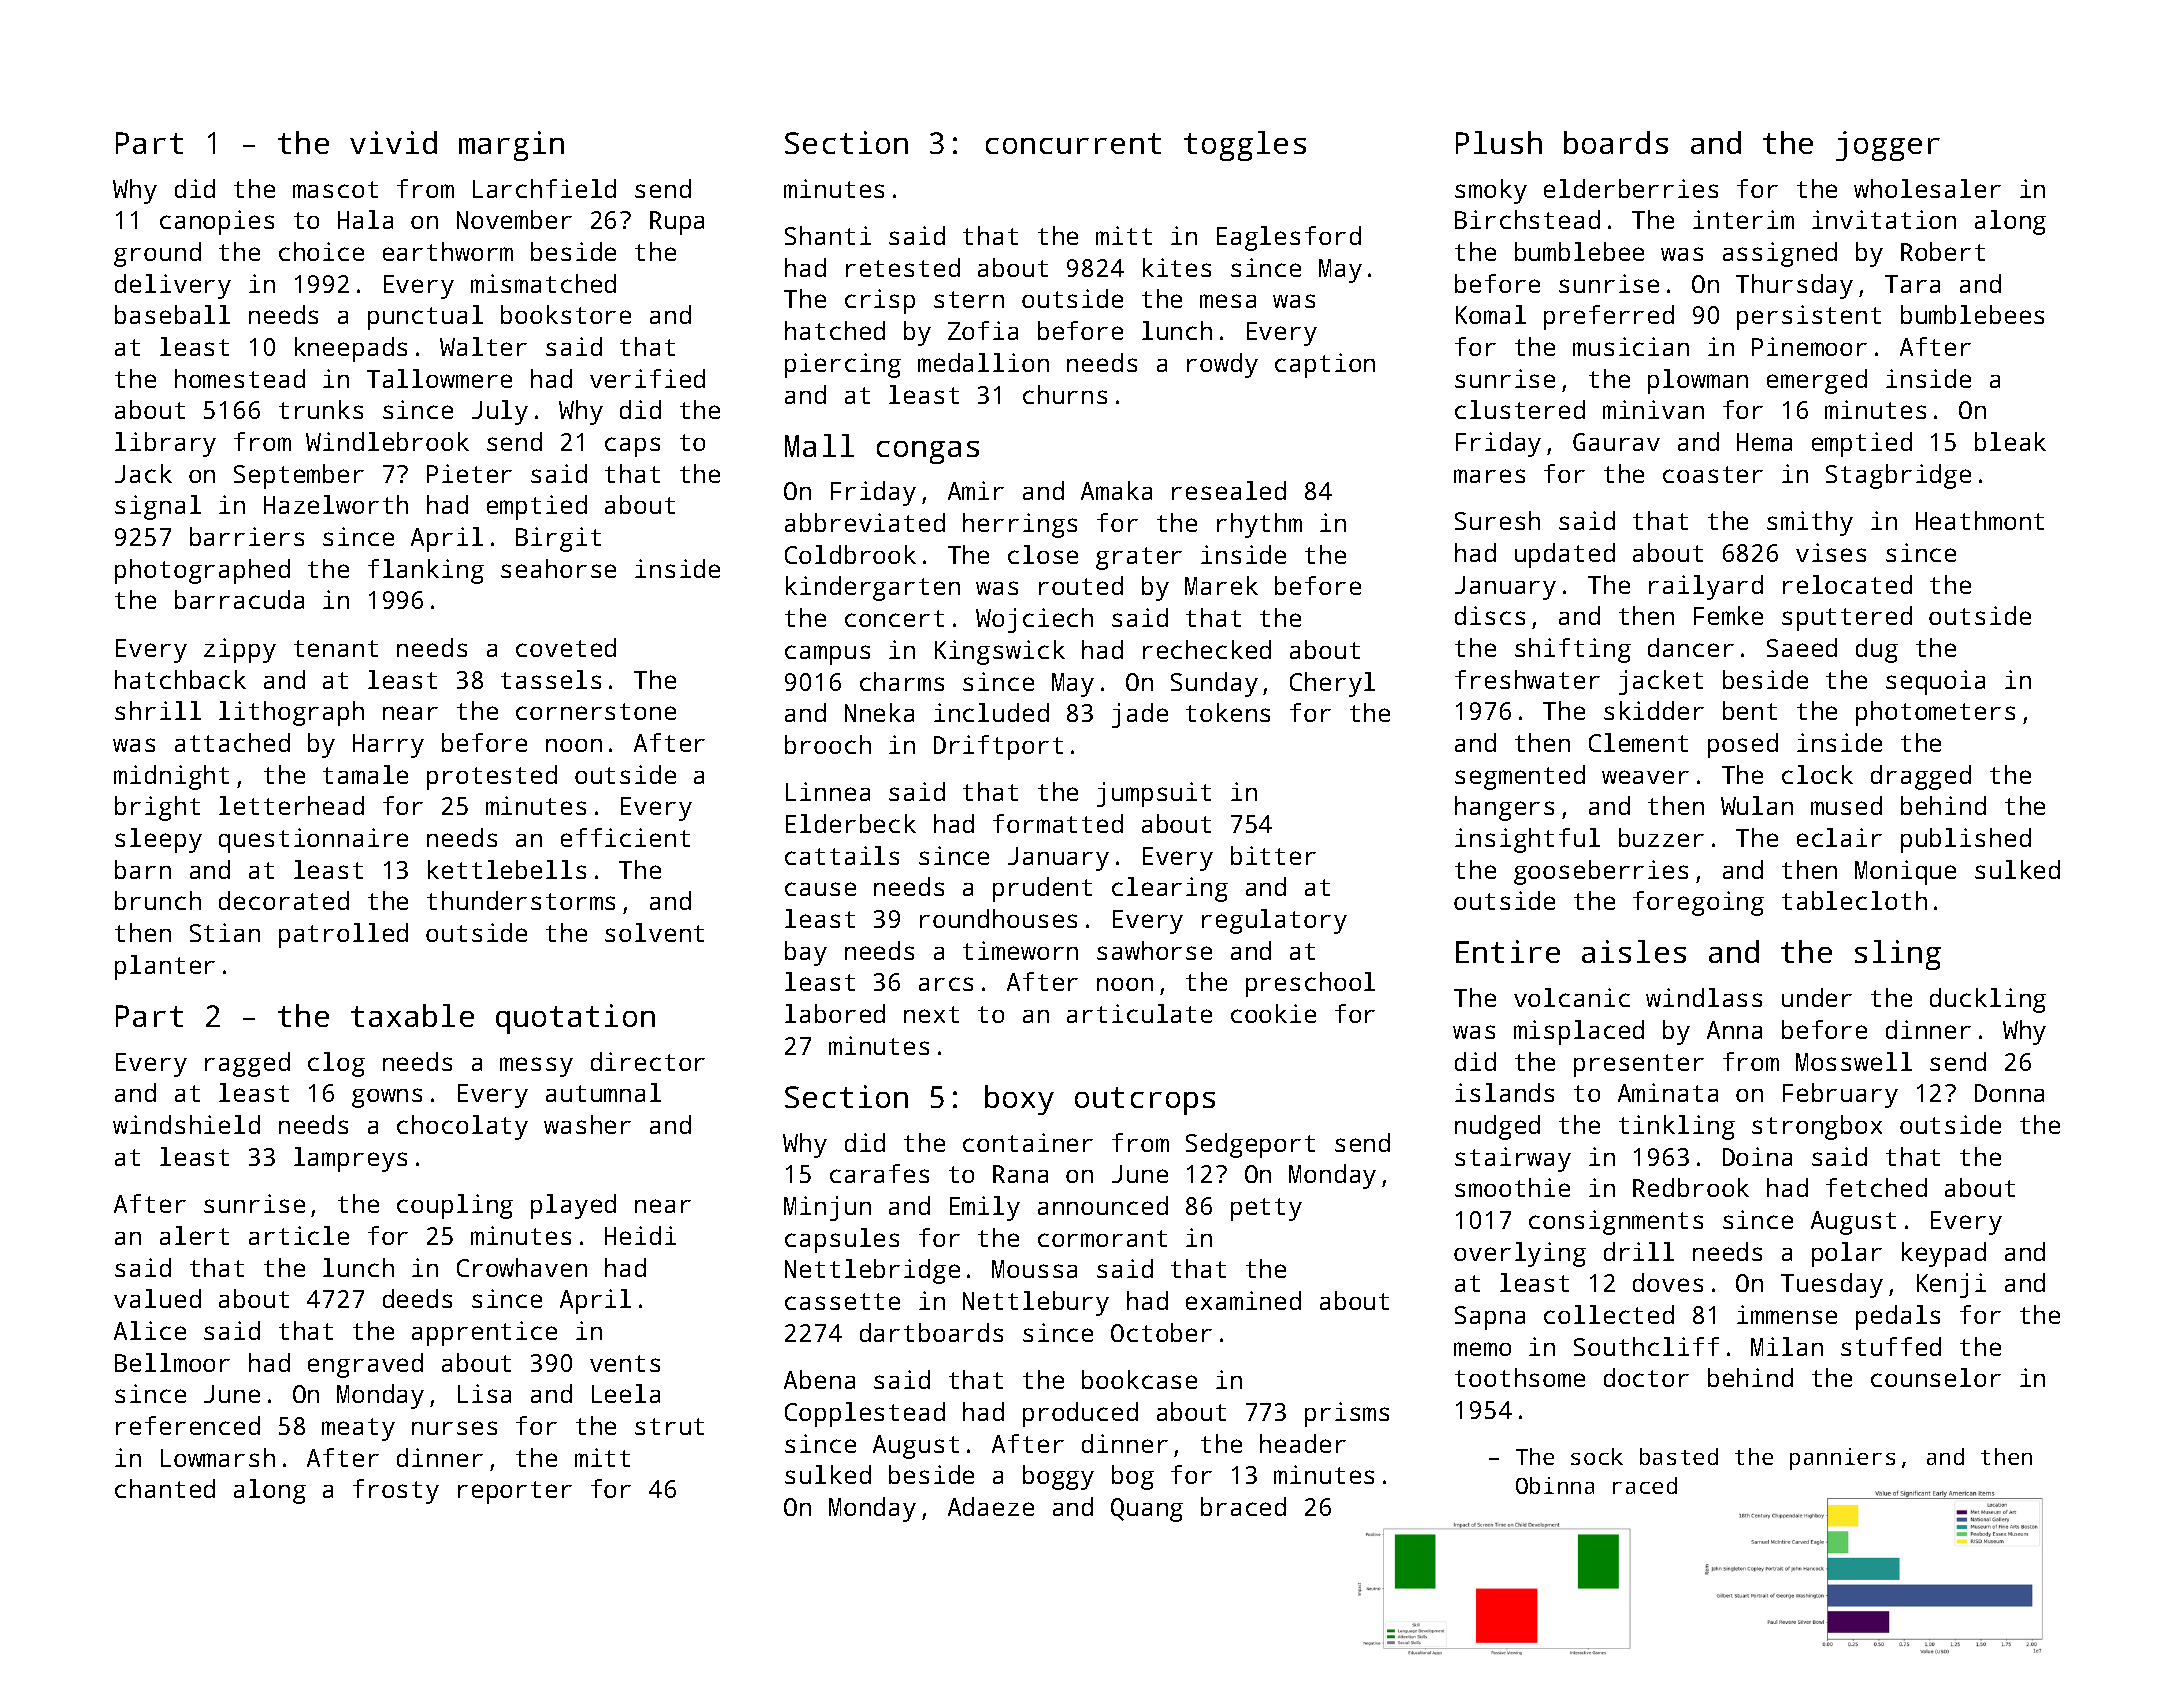  What do you see at coordinates (558, 568) in the screenshot?
I see `seahorse` at bounding box center [558, 568].
